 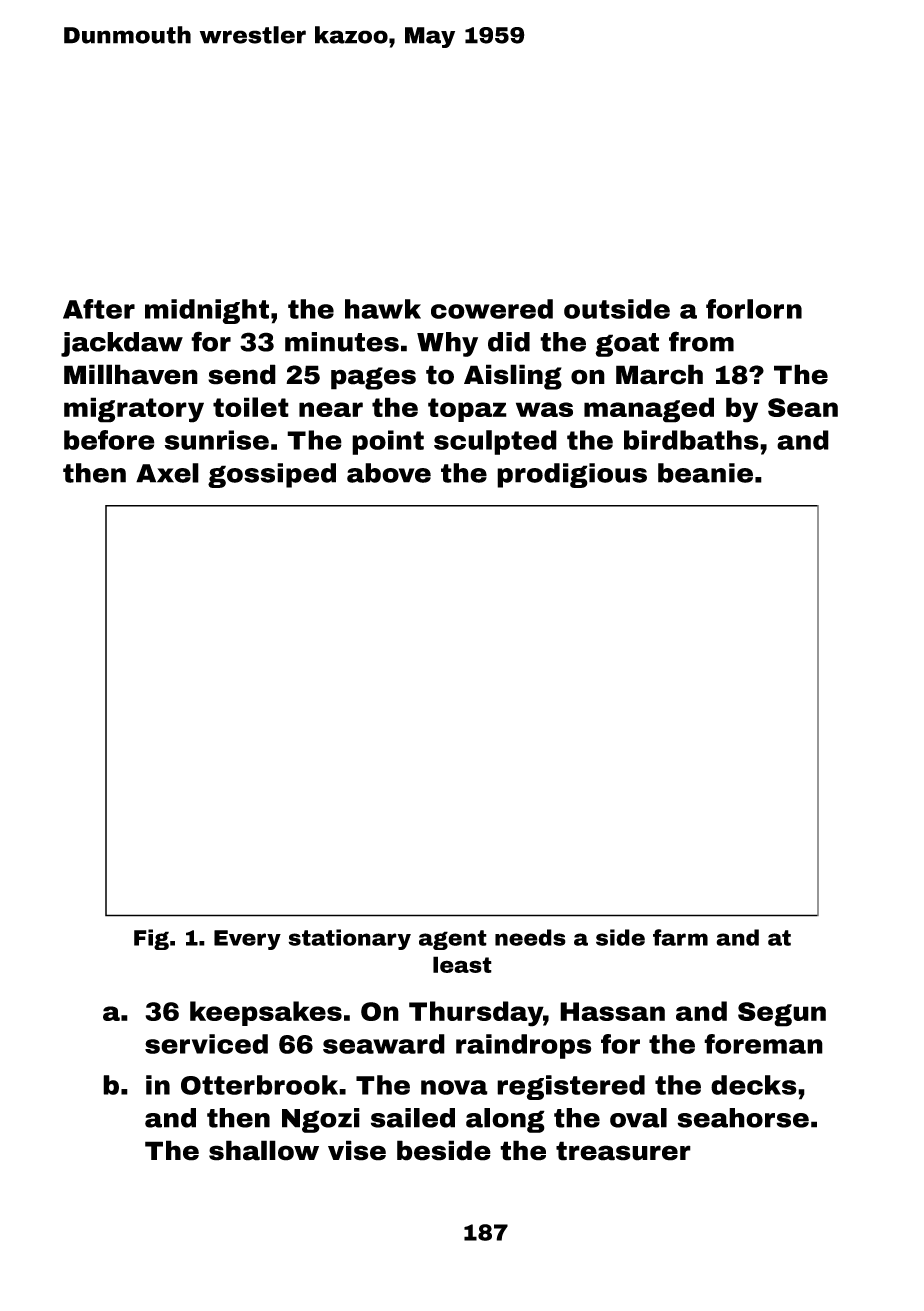 What do you see at coordinates (151, 939) in the document?
I see `Fig` at bounding box center [151, 939].
